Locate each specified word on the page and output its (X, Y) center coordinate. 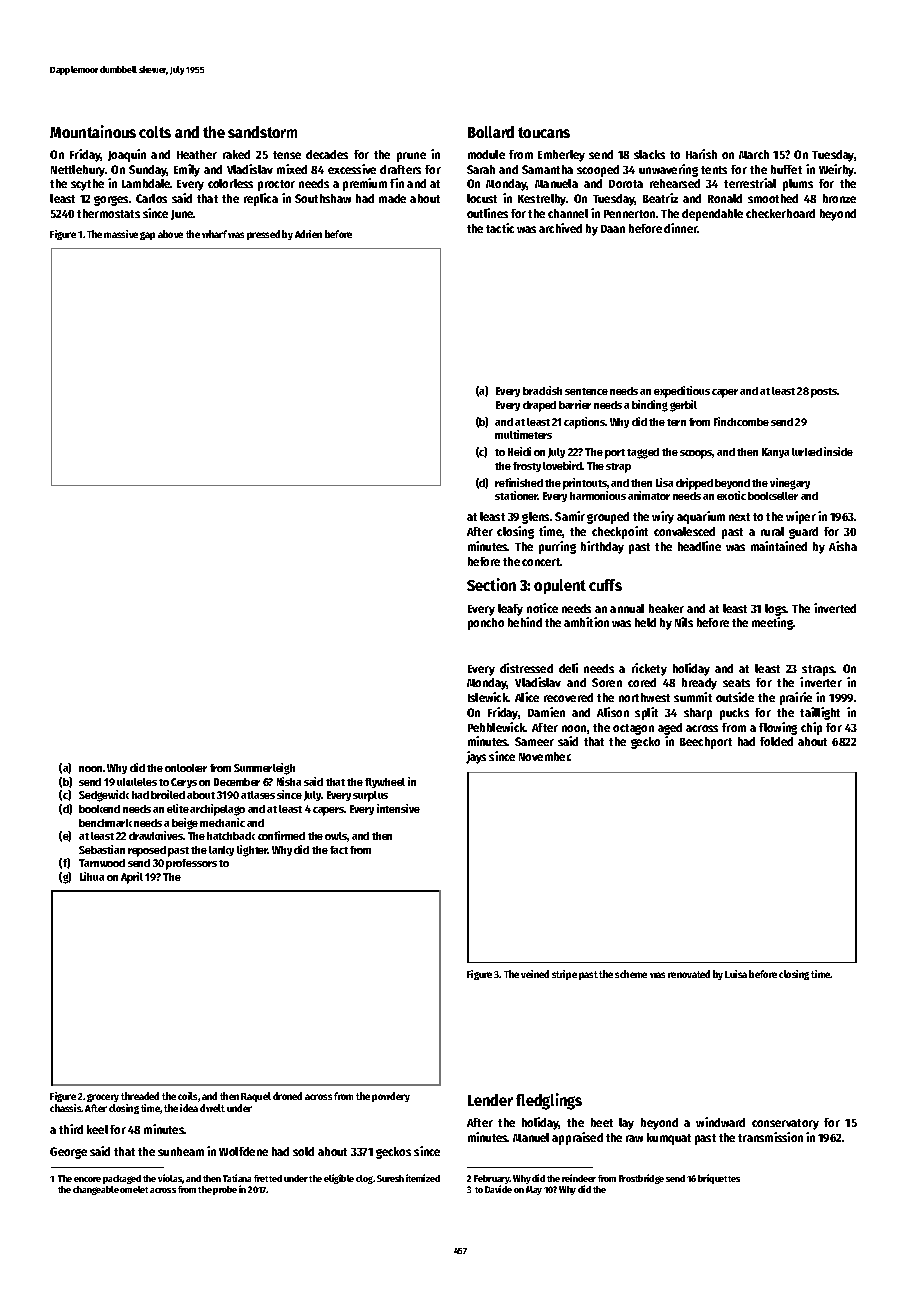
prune (411, 157)
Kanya (775, 453)
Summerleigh (264, 769)
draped (539, 406)
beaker (666, 608)
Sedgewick (104, 796)
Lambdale (146, 183)
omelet (134, 1189)
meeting (773, 623)
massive (121, 234)
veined (535, 974)
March (754, 154)
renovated (689, 974)
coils (187, 1096)
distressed (526, 668)
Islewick (488, 697)
